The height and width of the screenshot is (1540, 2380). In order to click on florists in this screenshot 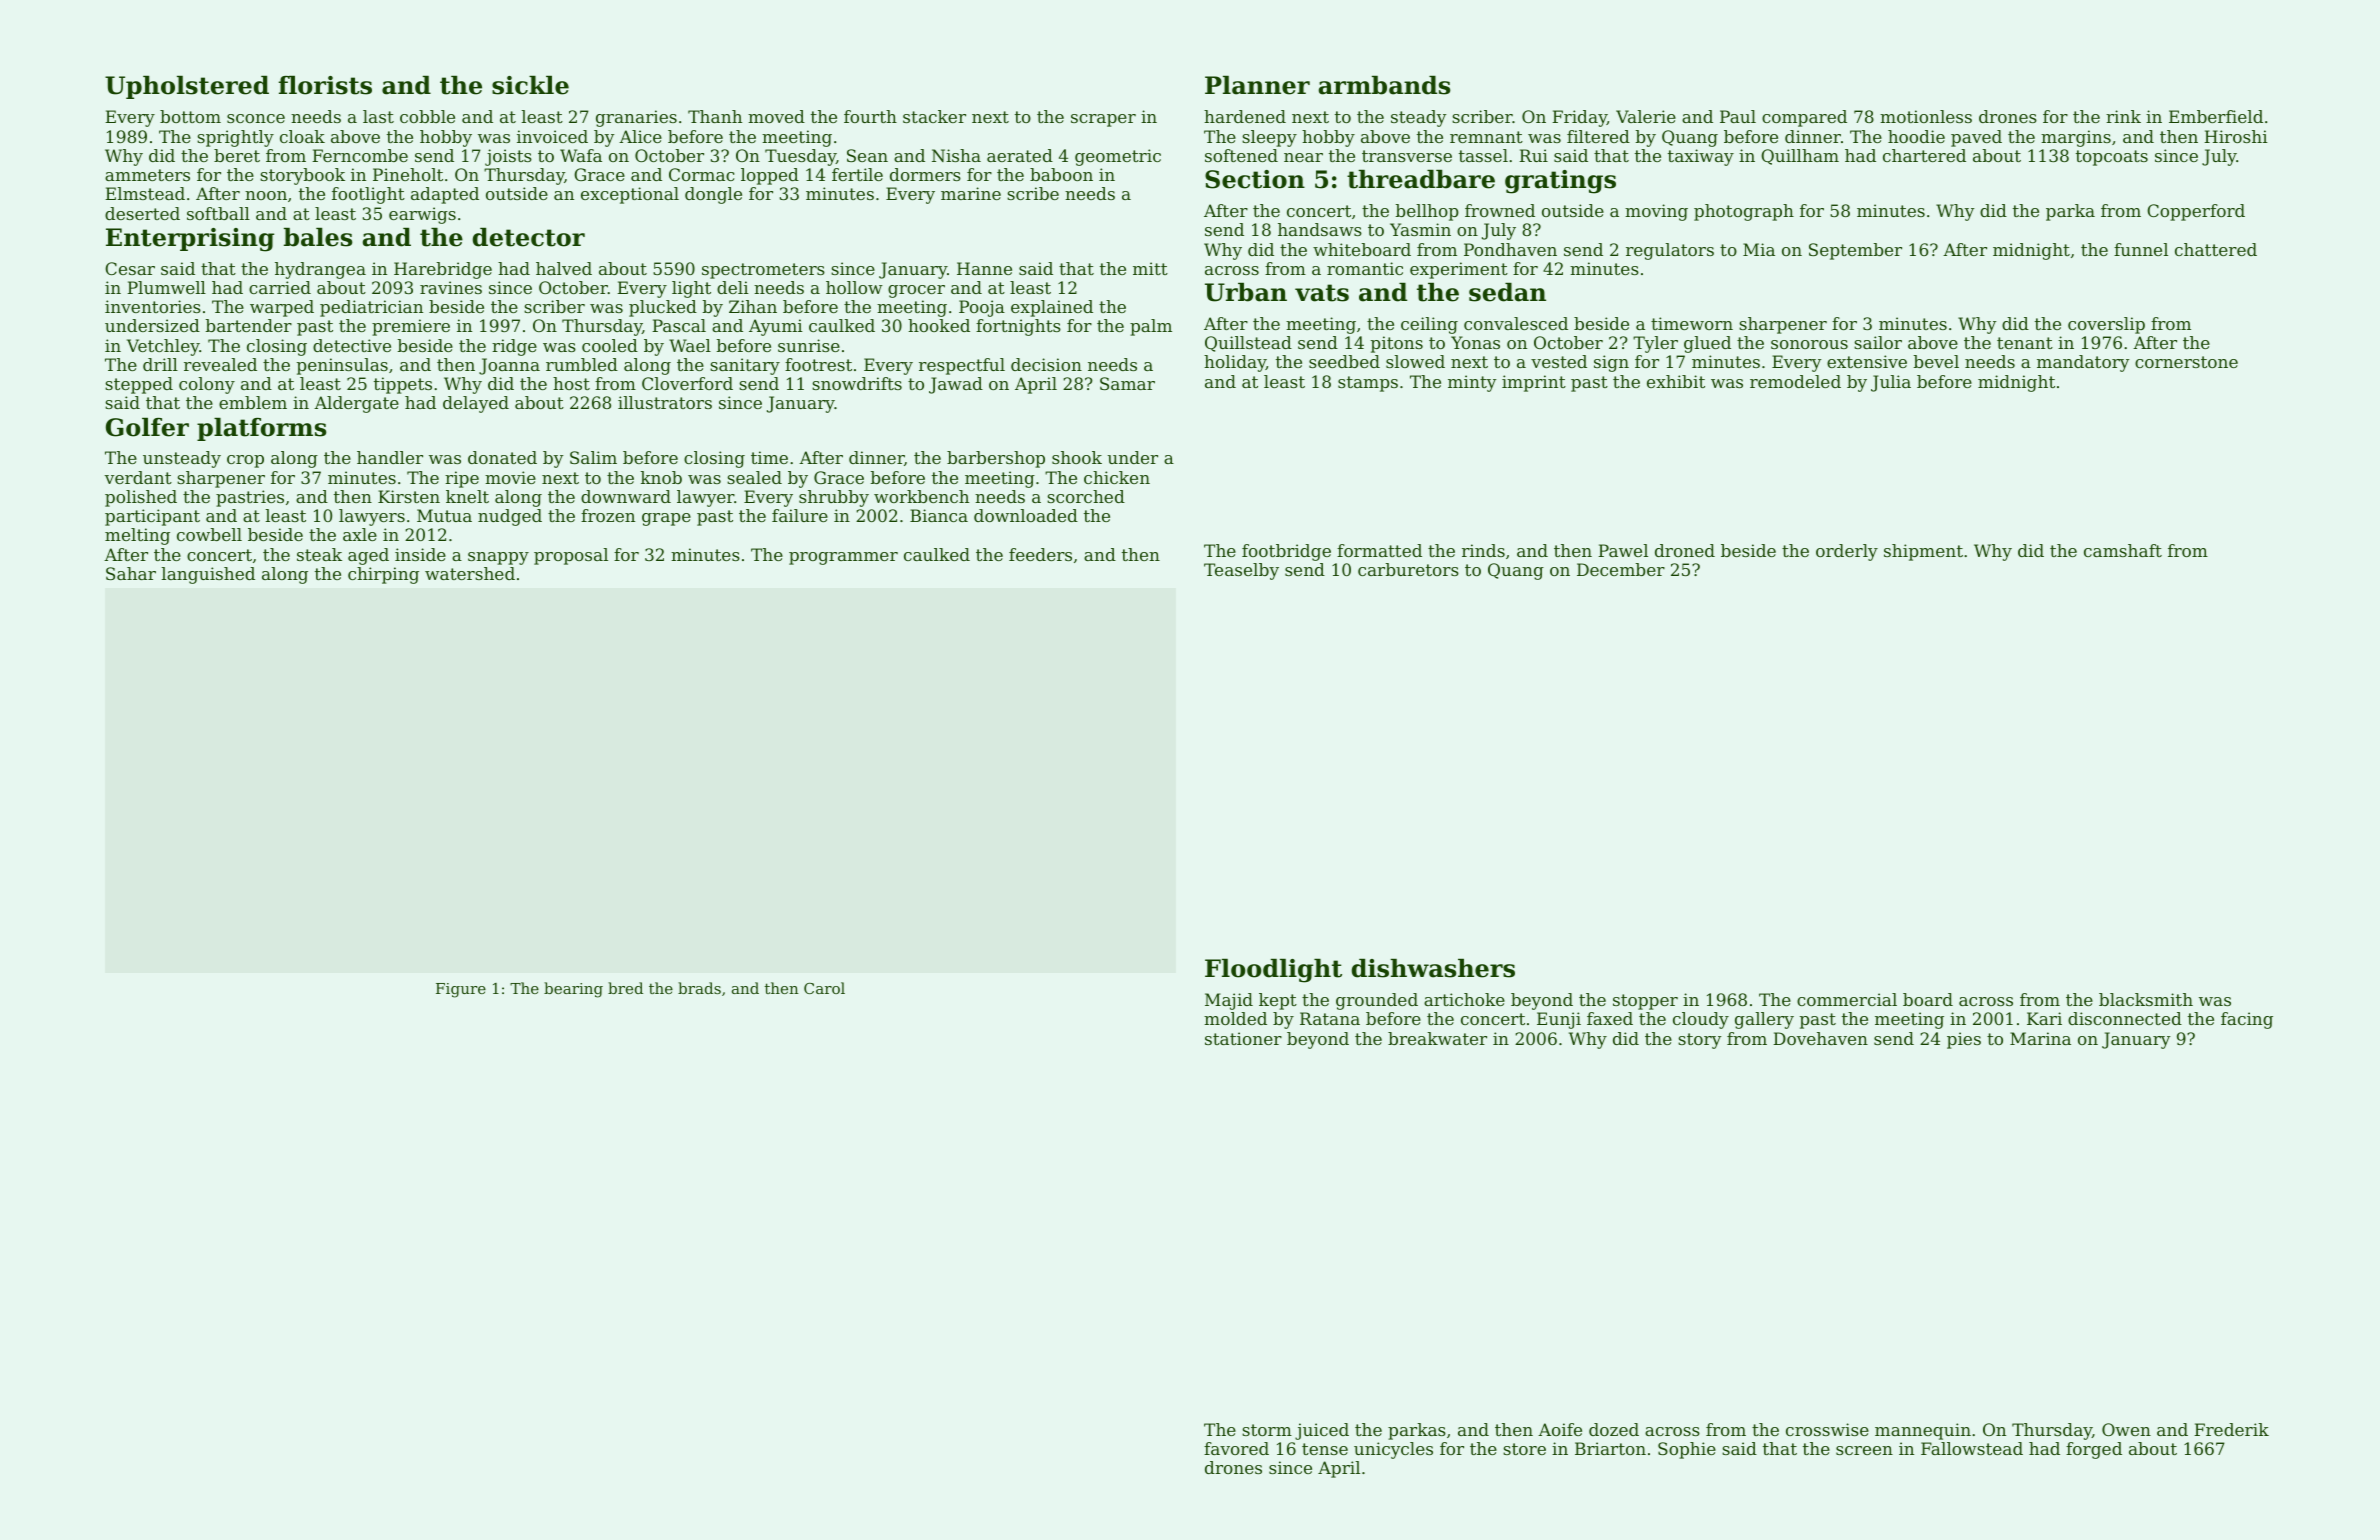, I will do `click(325, 85)`.
